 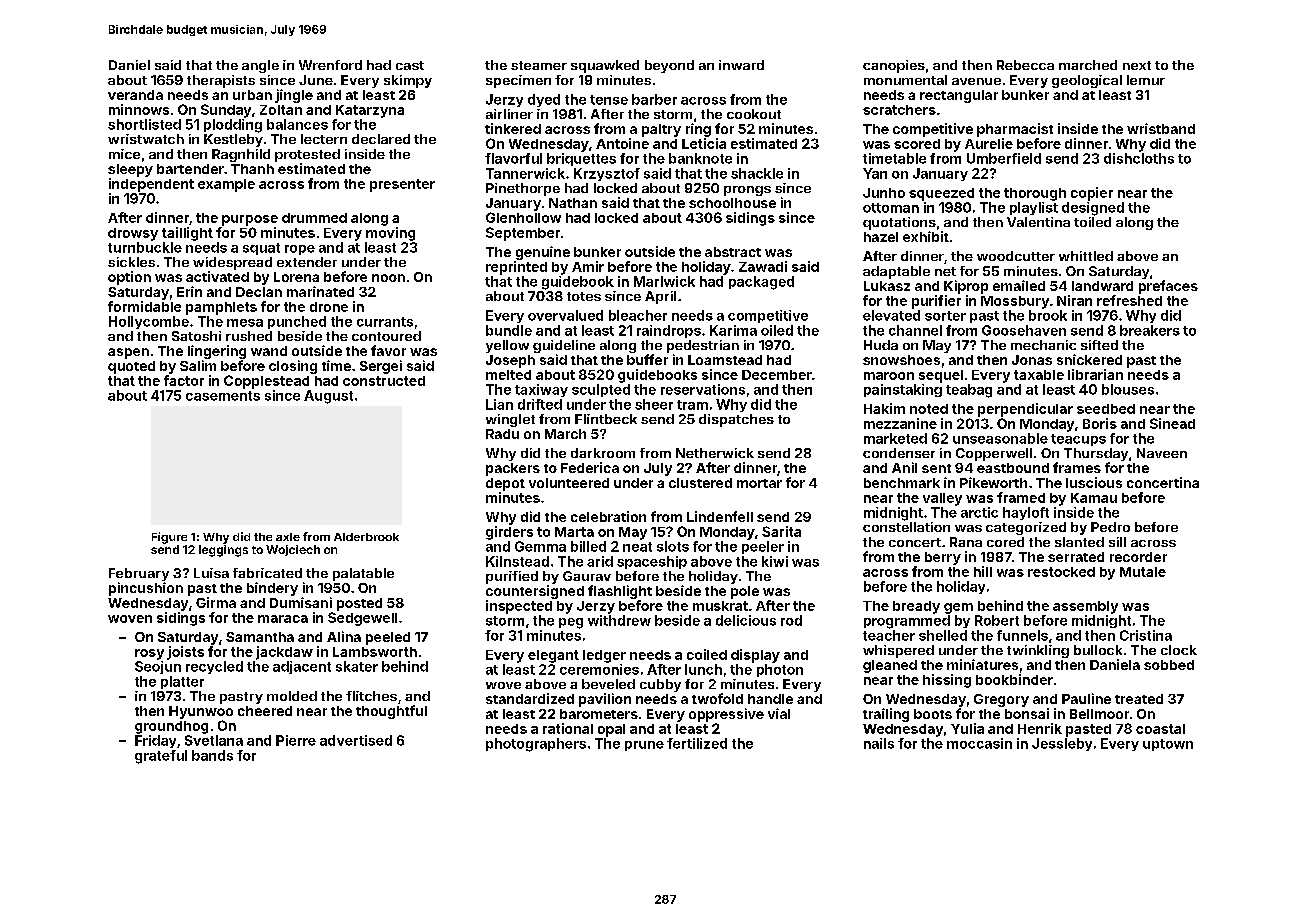 What do you see at coordinates (879, 743) in the screenshot?
I see `nails` at bounding box center [879, 743].
